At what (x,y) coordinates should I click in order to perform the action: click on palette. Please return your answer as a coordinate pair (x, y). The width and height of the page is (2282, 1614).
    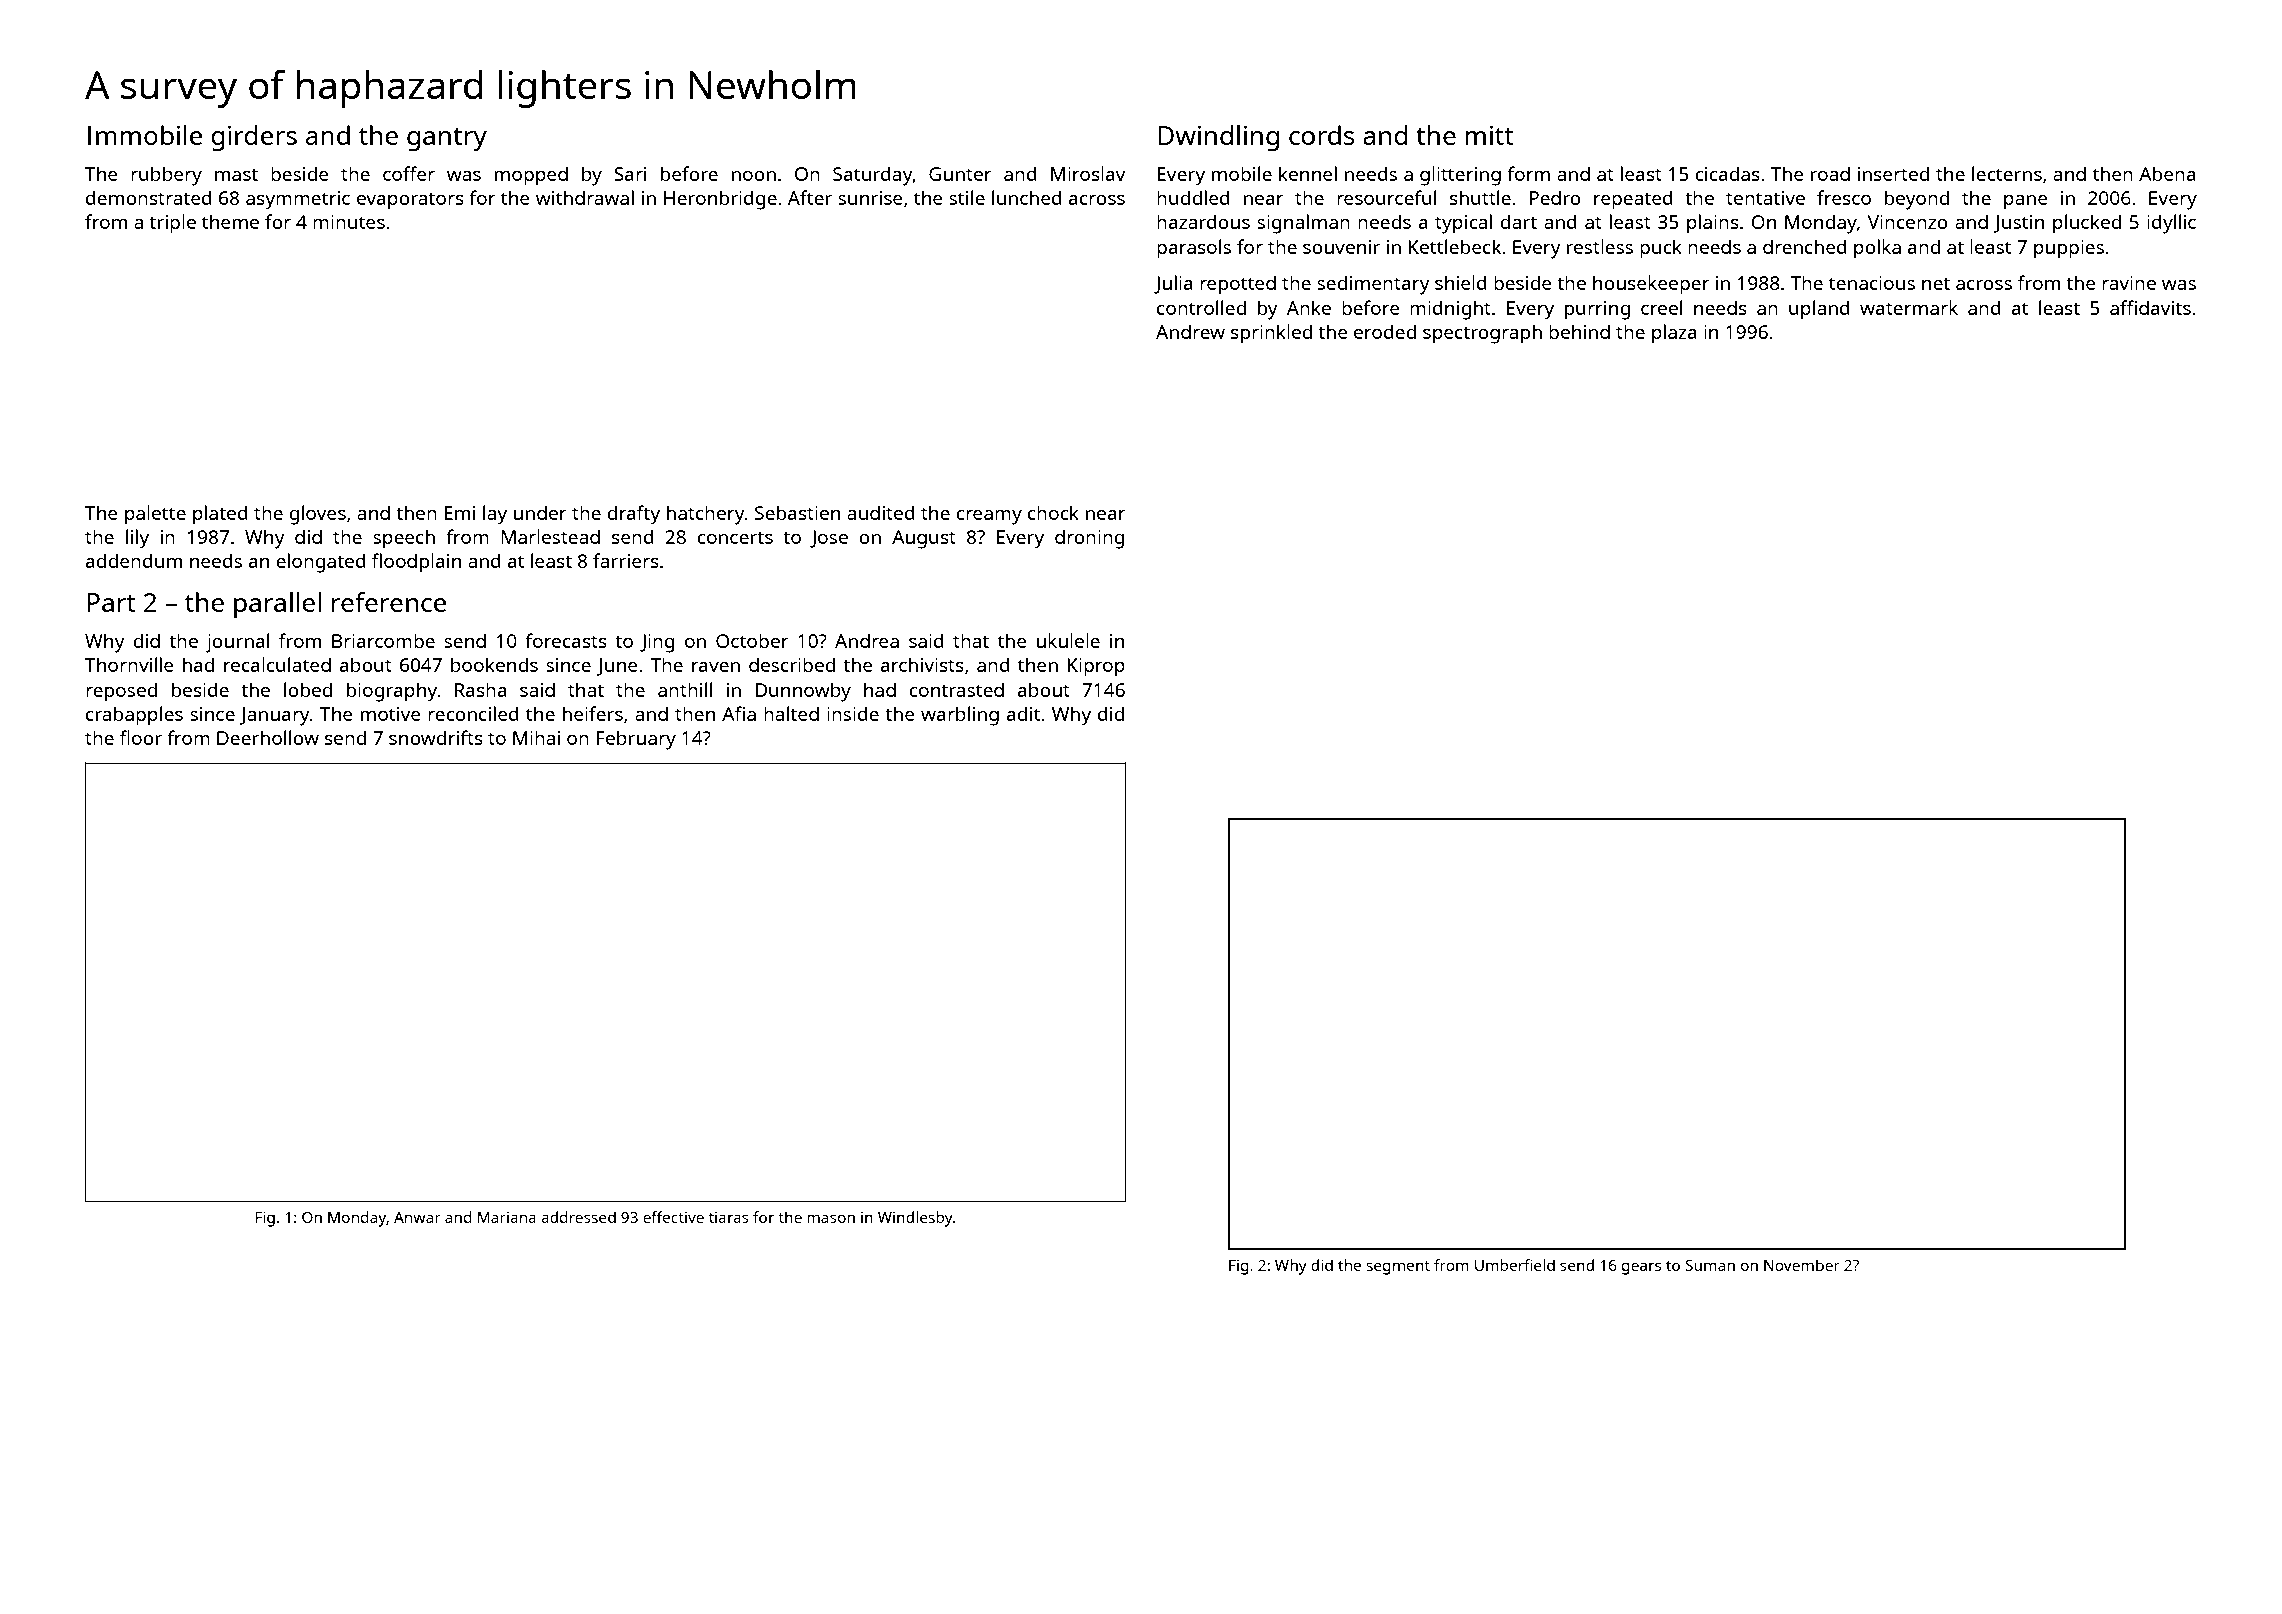
    Looking at the image, I should click on (155, 515).
